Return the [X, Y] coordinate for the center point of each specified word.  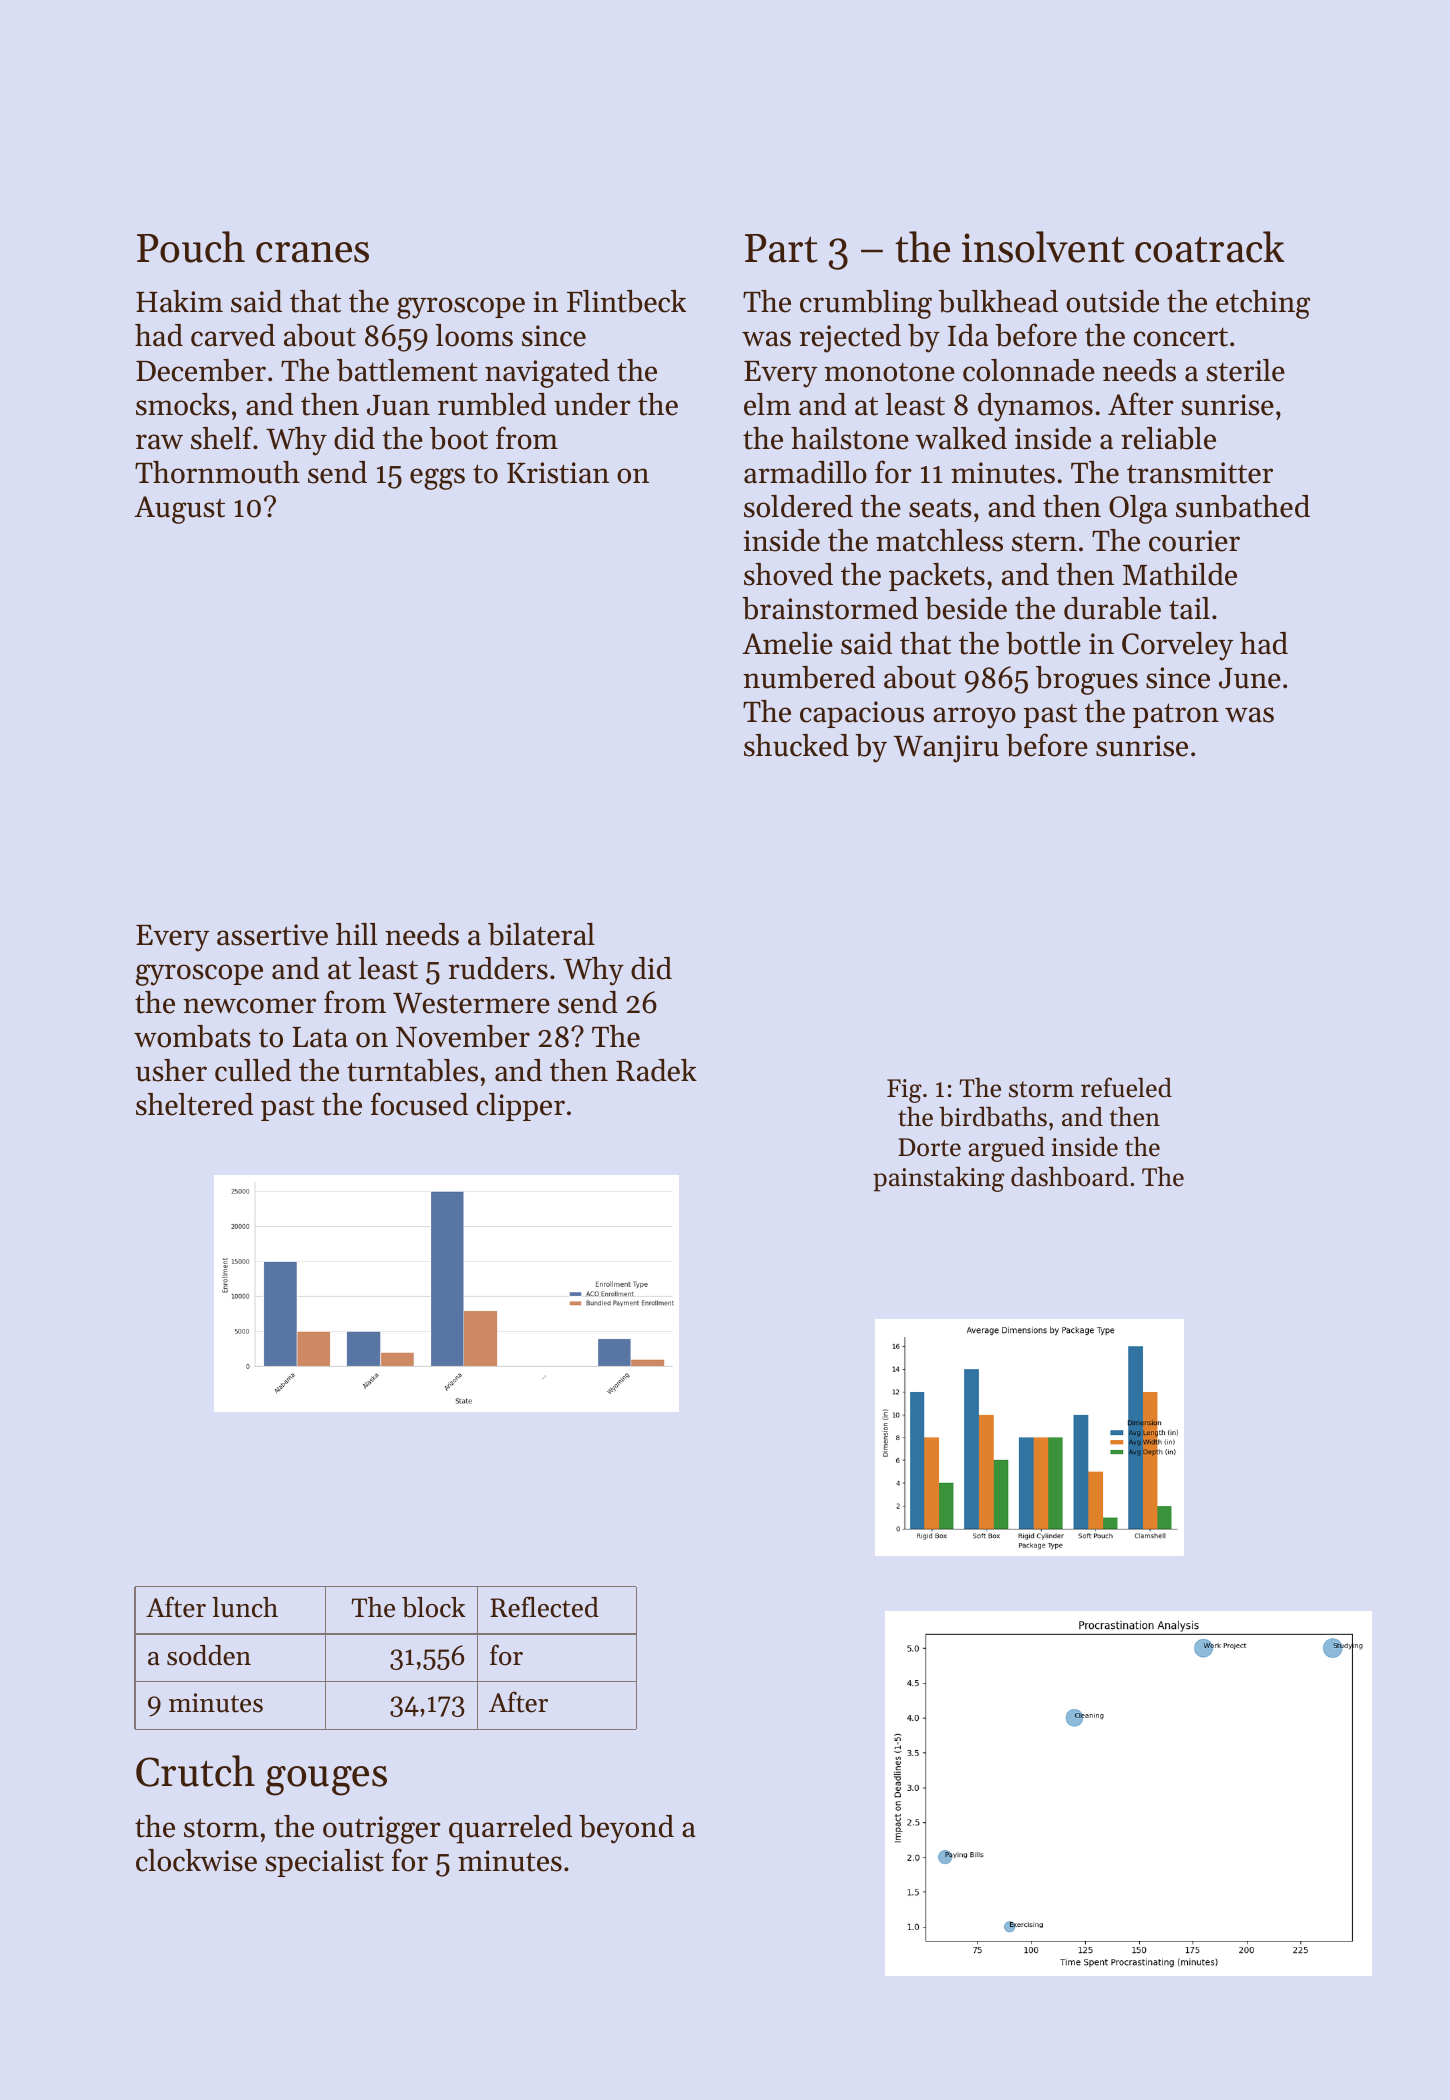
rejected [850, 338]
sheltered [194, 1104]
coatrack [1209, 247]
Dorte [929, 1147]
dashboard [1070, 1176]
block [433, 1607]
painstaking [938, 1179]
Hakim [179, 301]
